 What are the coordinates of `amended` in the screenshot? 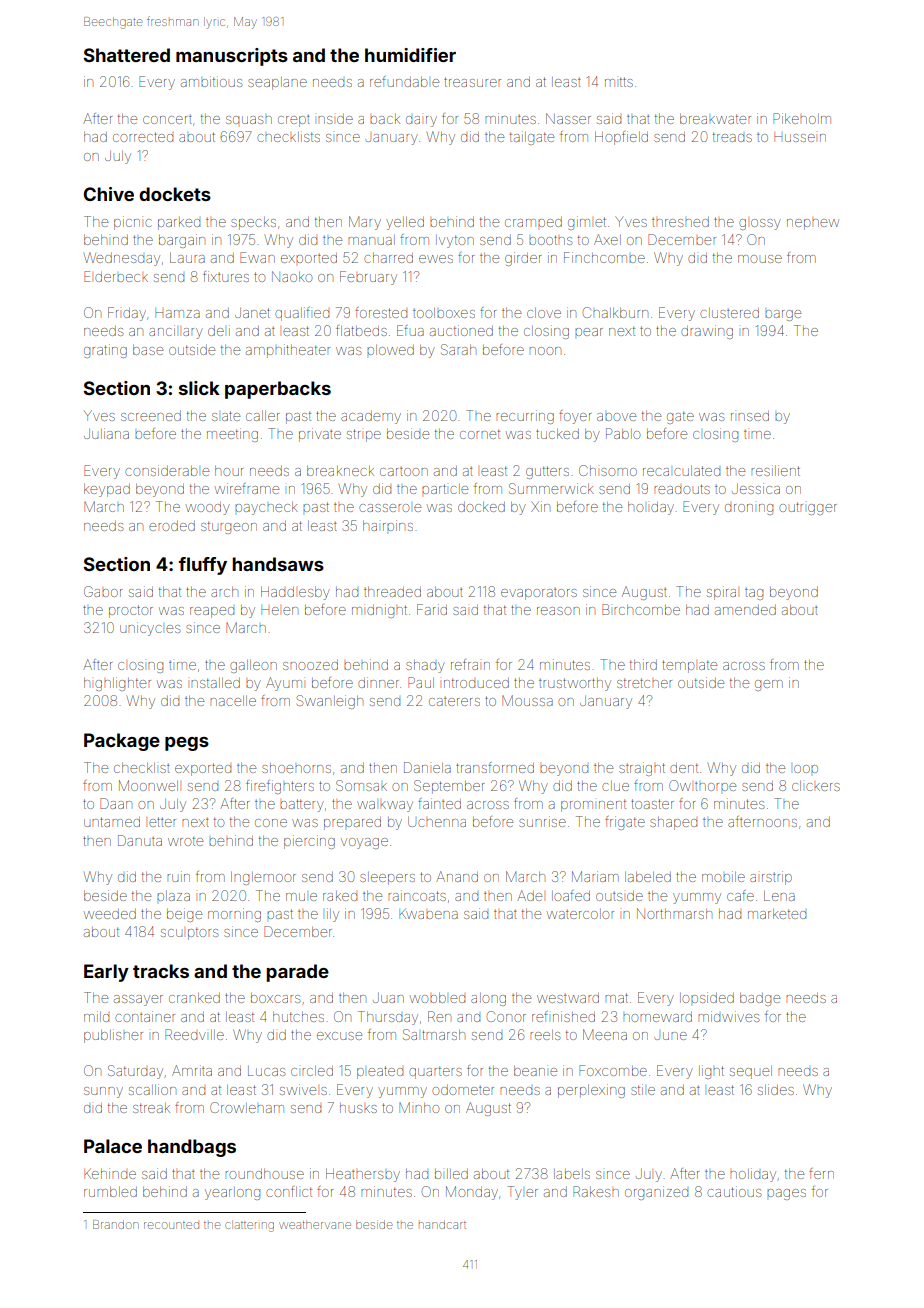 It's located at (745, 610).
